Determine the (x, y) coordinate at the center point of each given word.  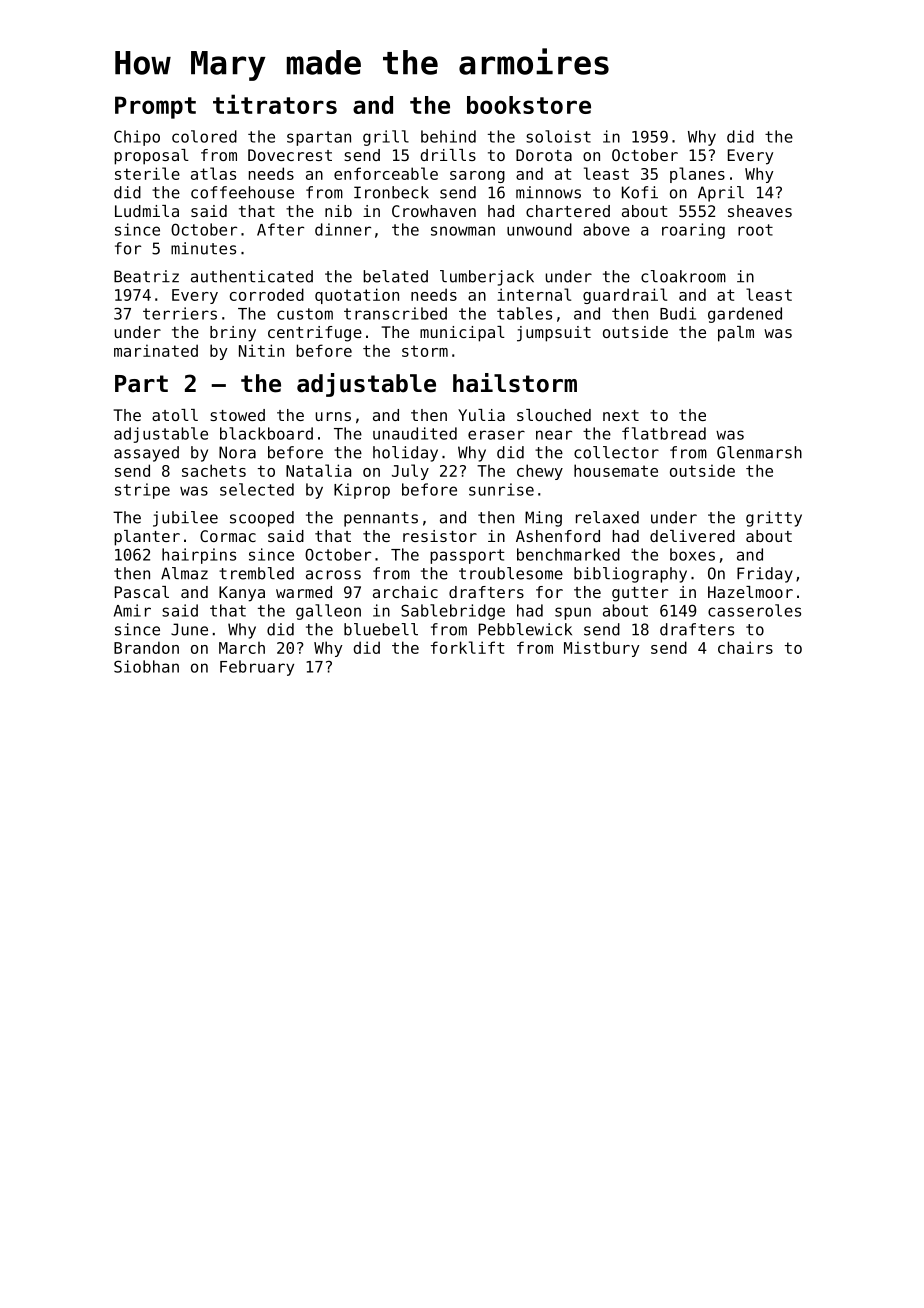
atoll (175, 415)
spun (573, 613)
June (189, 629)
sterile (147, 173)
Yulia (481, 415)
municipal (462, 334)
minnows (548, 192)
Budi (678, 313)
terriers (180, 313)
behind (448, 136)
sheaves (760, 211)
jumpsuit (554, 334)
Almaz (184, 573)
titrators (275, 104)
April (721, 194)
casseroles (754, 610)
